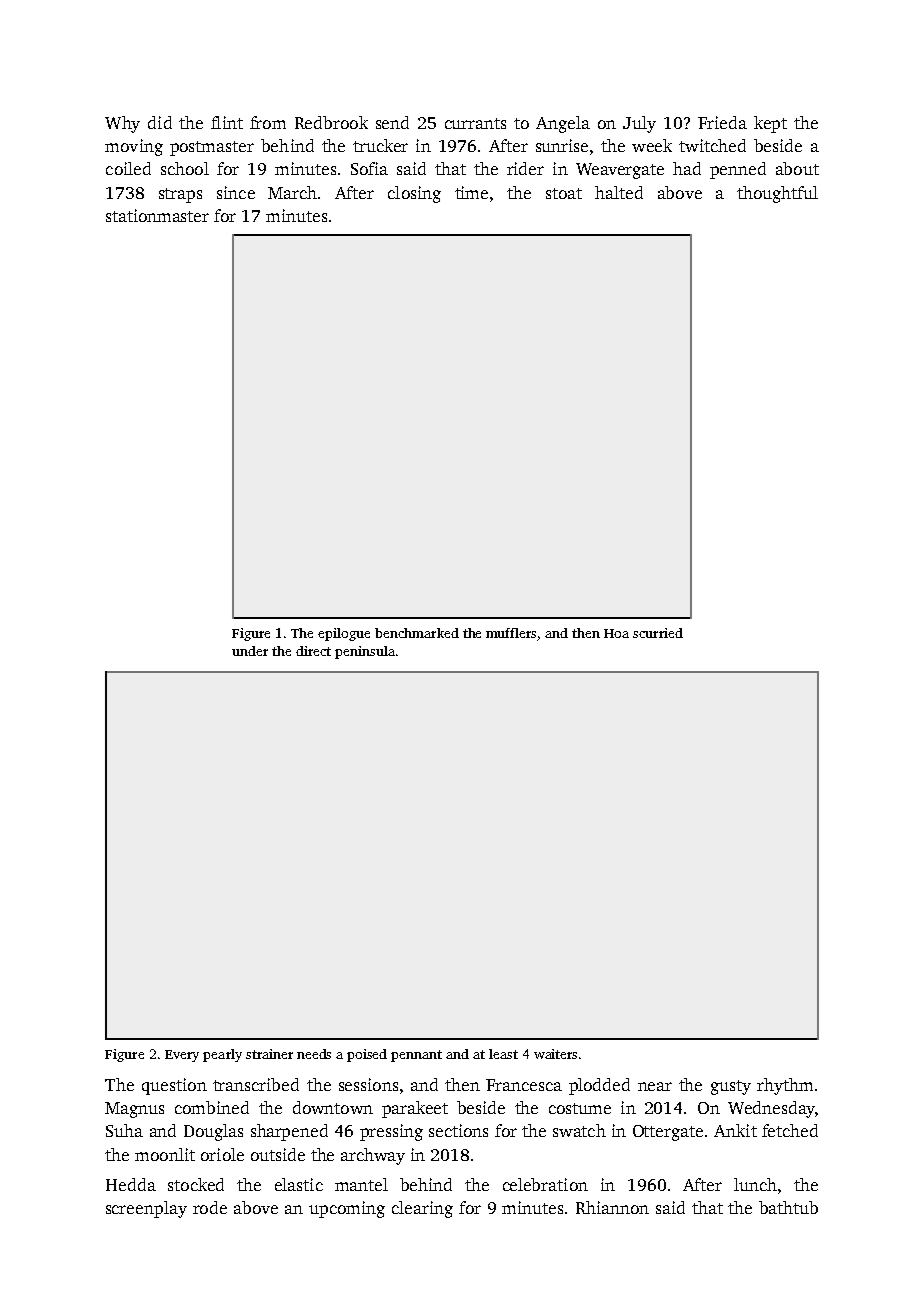 This screenshot has width=924, height=1308. What do you see at coordinates (182, 1056) in the screenshot?
I see `Every` at bounding box center [182, 1056].
